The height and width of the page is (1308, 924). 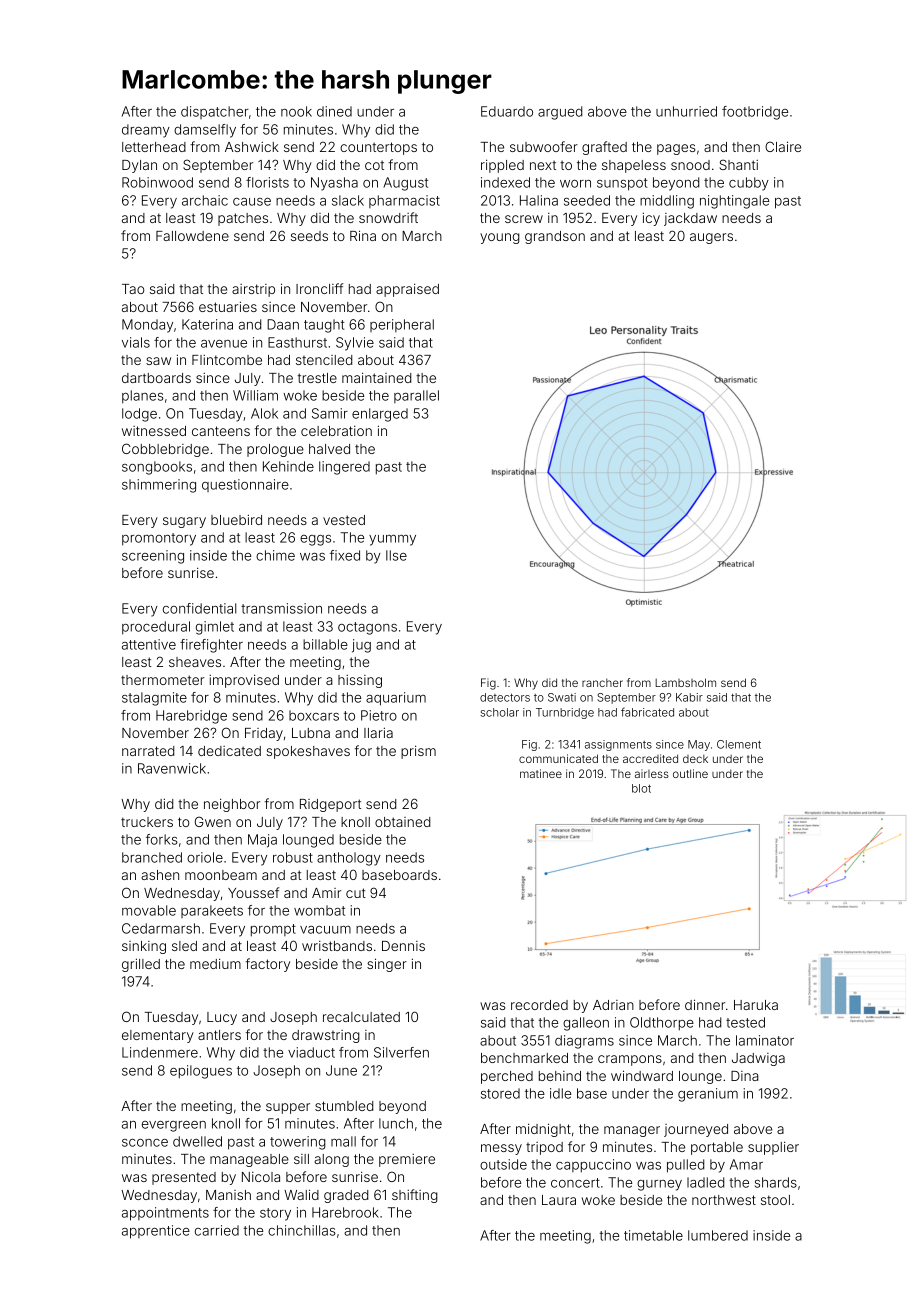 I want to click on parallel, so click(x=416, y=396).
